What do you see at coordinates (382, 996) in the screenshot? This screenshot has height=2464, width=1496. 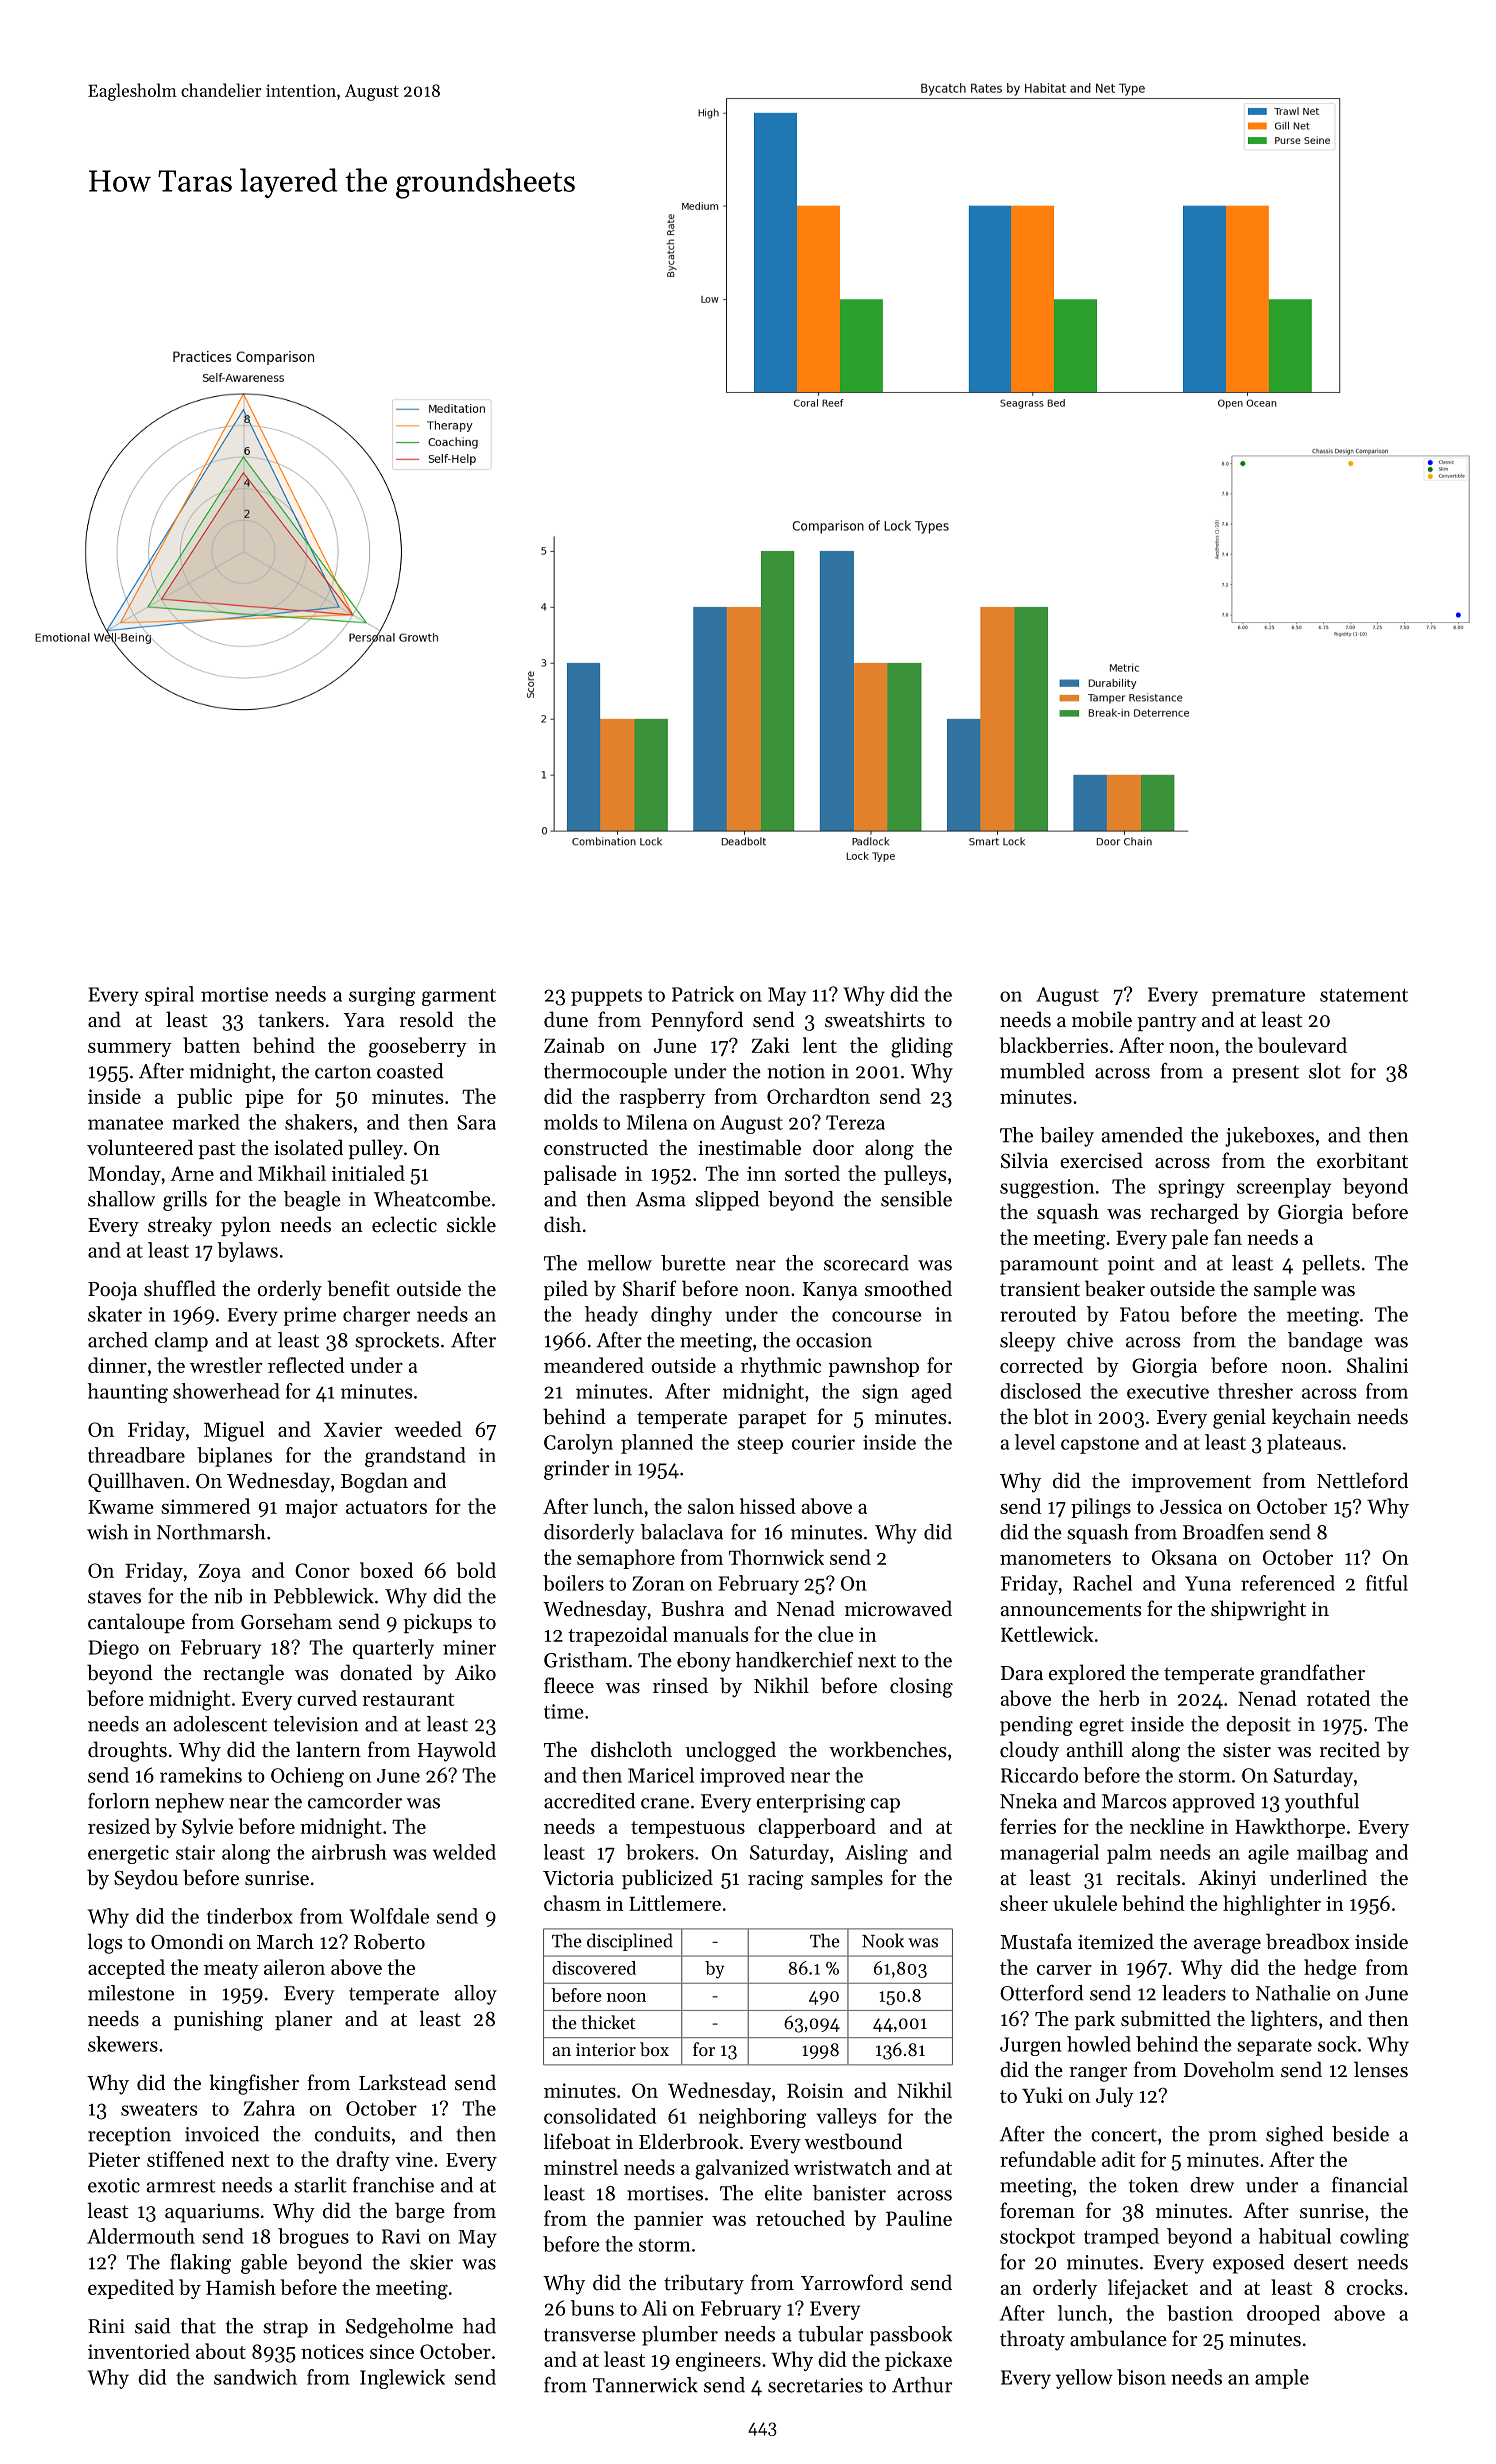 I see `surging` at bounding box center [382, 996].
